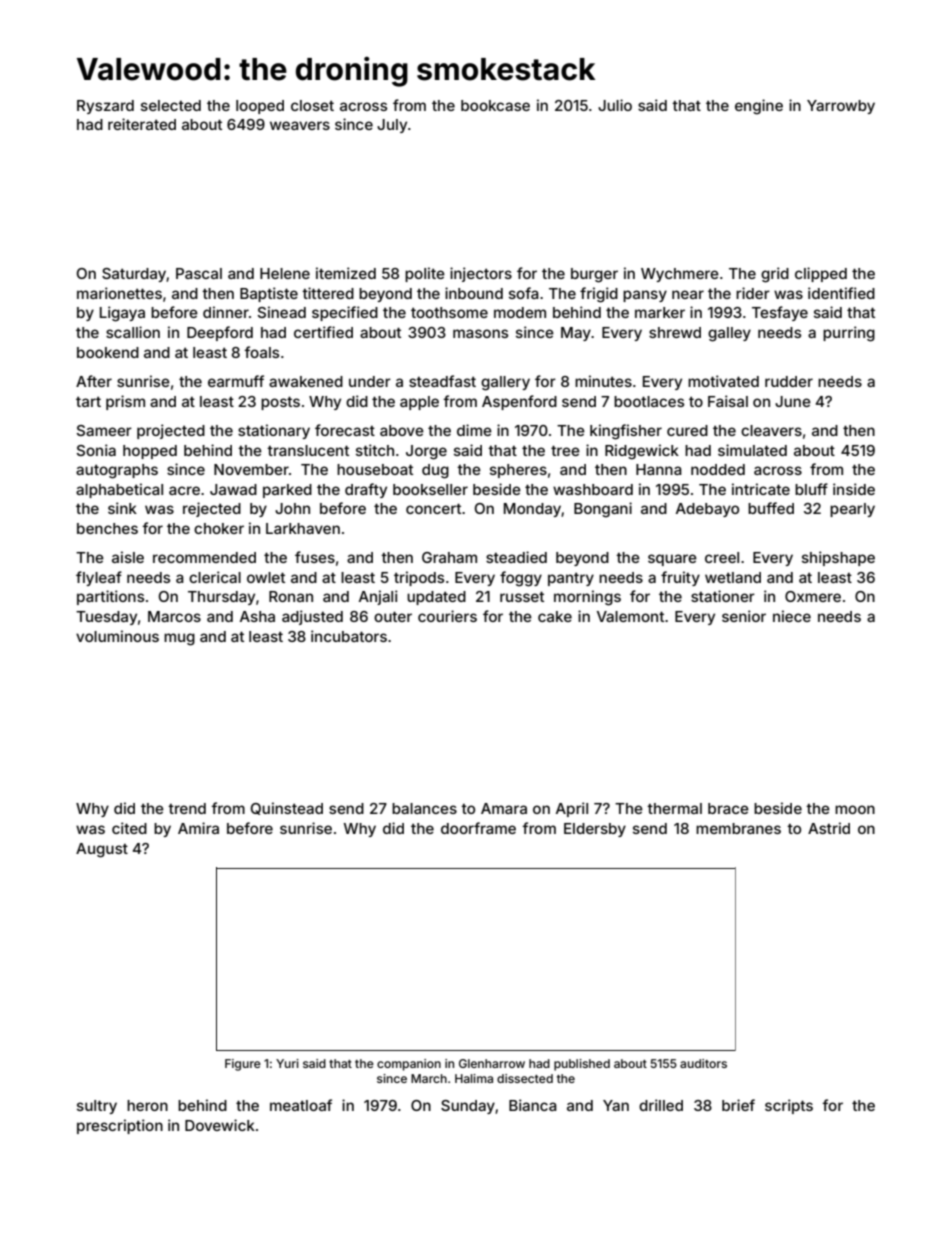 Image resolution: width=952 pixels, height=1233 pixels. Describe the element at coordinates (301, 1105) in the screenshot. I see `meatloaf` at that location.
